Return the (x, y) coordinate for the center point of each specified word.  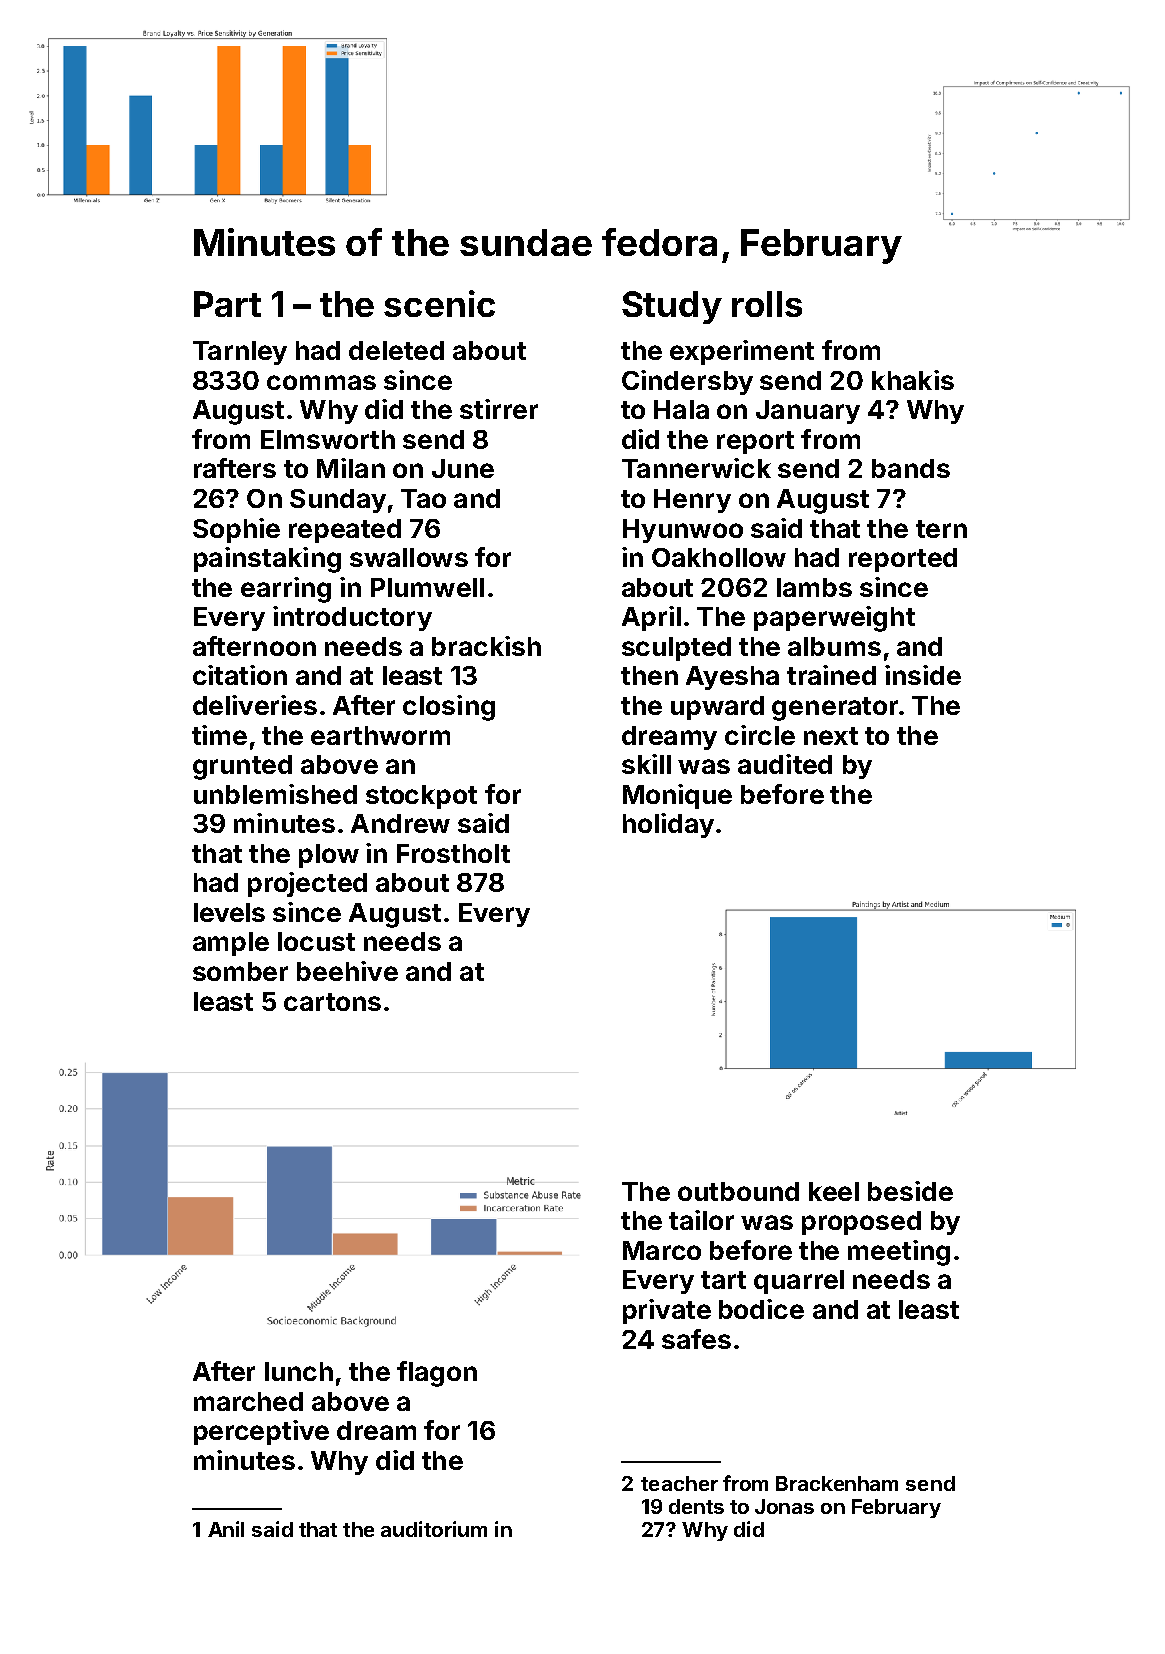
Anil (226, 1529)
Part (227, 304)
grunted (242, 767)
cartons (332, 1002)
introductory (352, 618)
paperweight (834, 619)
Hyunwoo (683, 531)
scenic (439, 303)
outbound (738, 1191)
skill (646, 764)
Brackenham (837, 1483)
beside (910, 1191)
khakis (913, 380)
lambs (814, 587)
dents (696, 1506)
